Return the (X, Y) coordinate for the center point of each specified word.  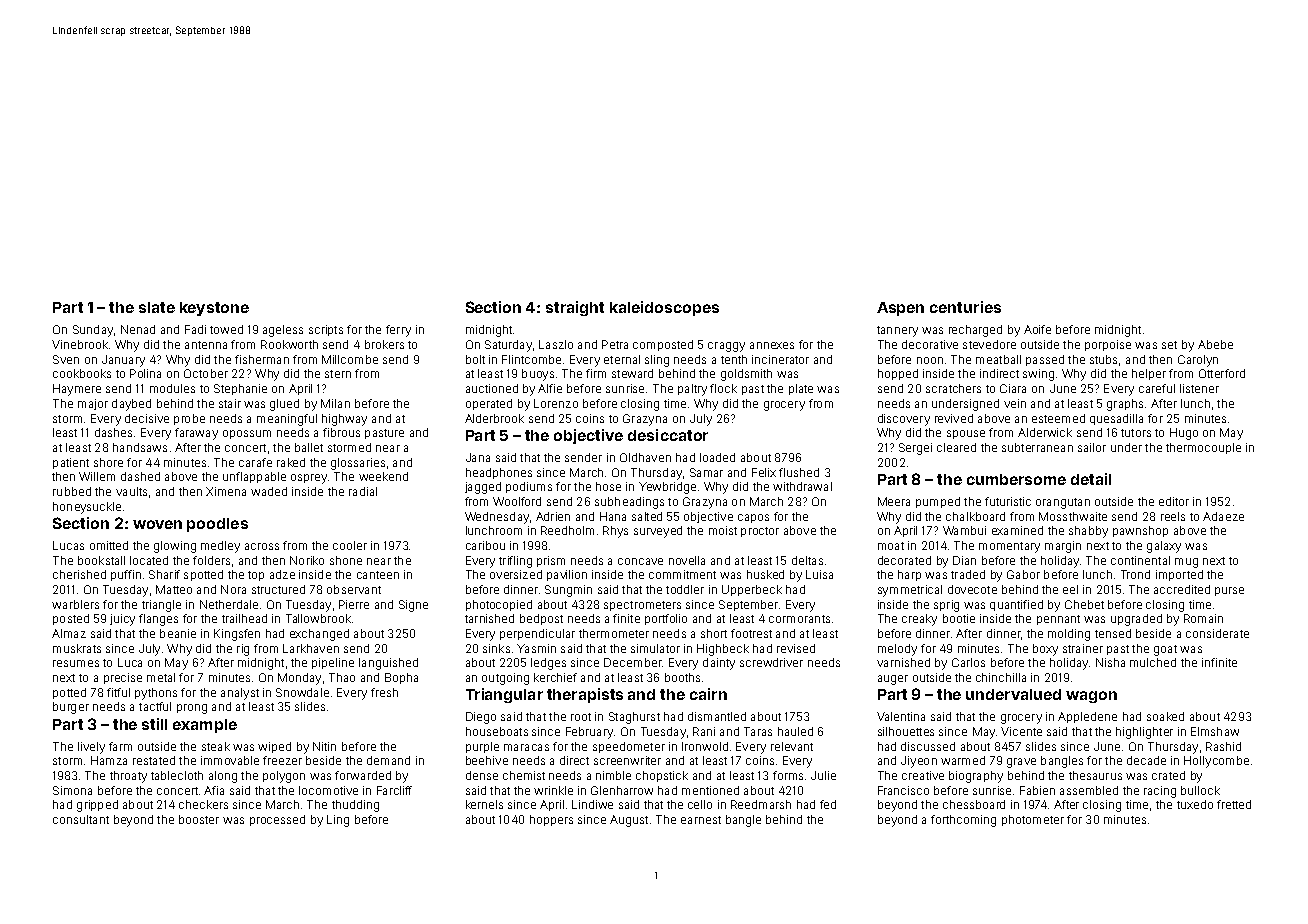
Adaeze (1223, 516)
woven (157, 524)
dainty (719, 664)
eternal (622, 359)
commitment (682, 574)
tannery (897, 331)
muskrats (77, 648)
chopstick (662, 776)
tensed (1113, 633)
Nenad (138, 329)
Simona (72, 790)
